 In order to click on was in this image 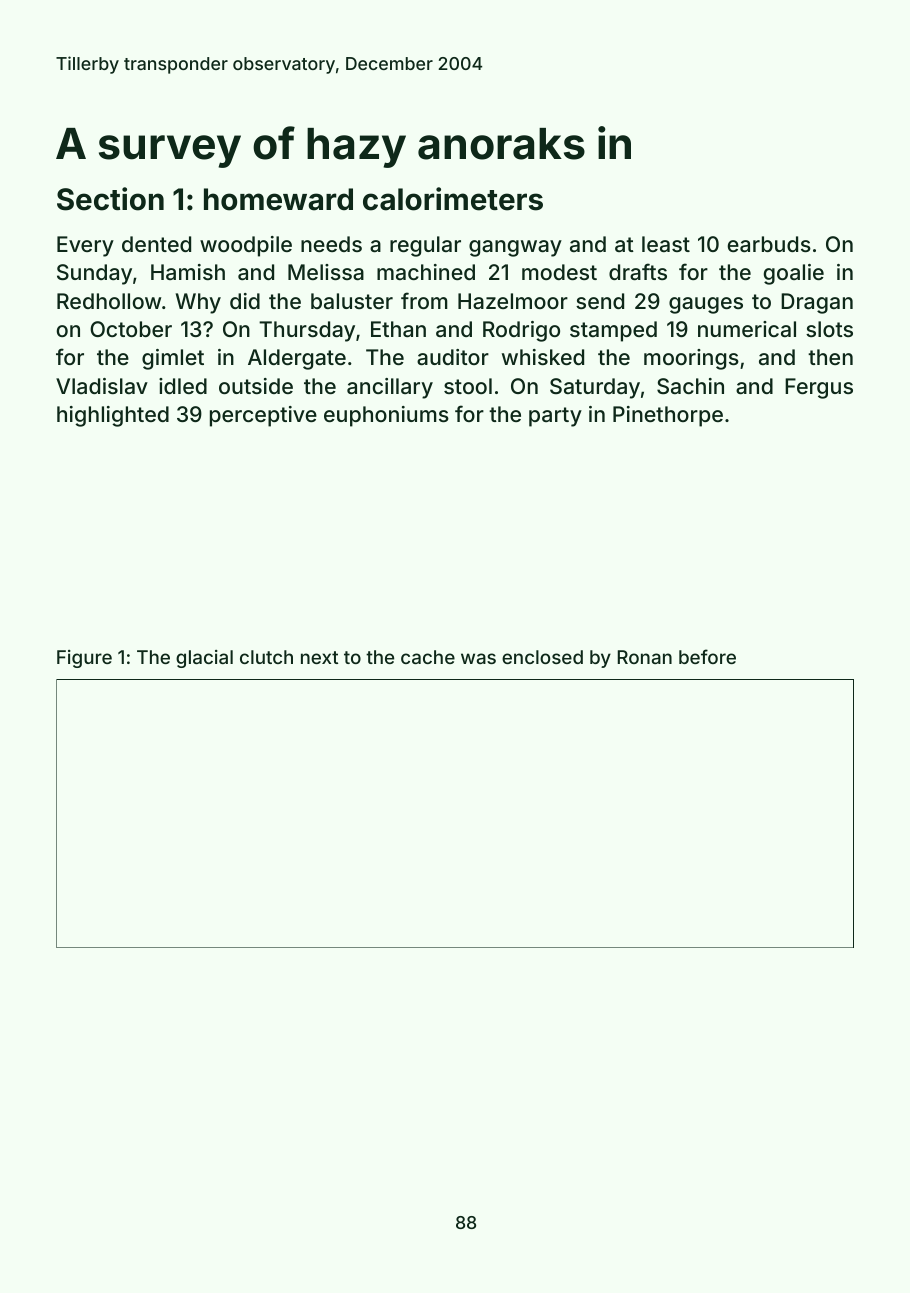, I will do `click(478, 658)`.
